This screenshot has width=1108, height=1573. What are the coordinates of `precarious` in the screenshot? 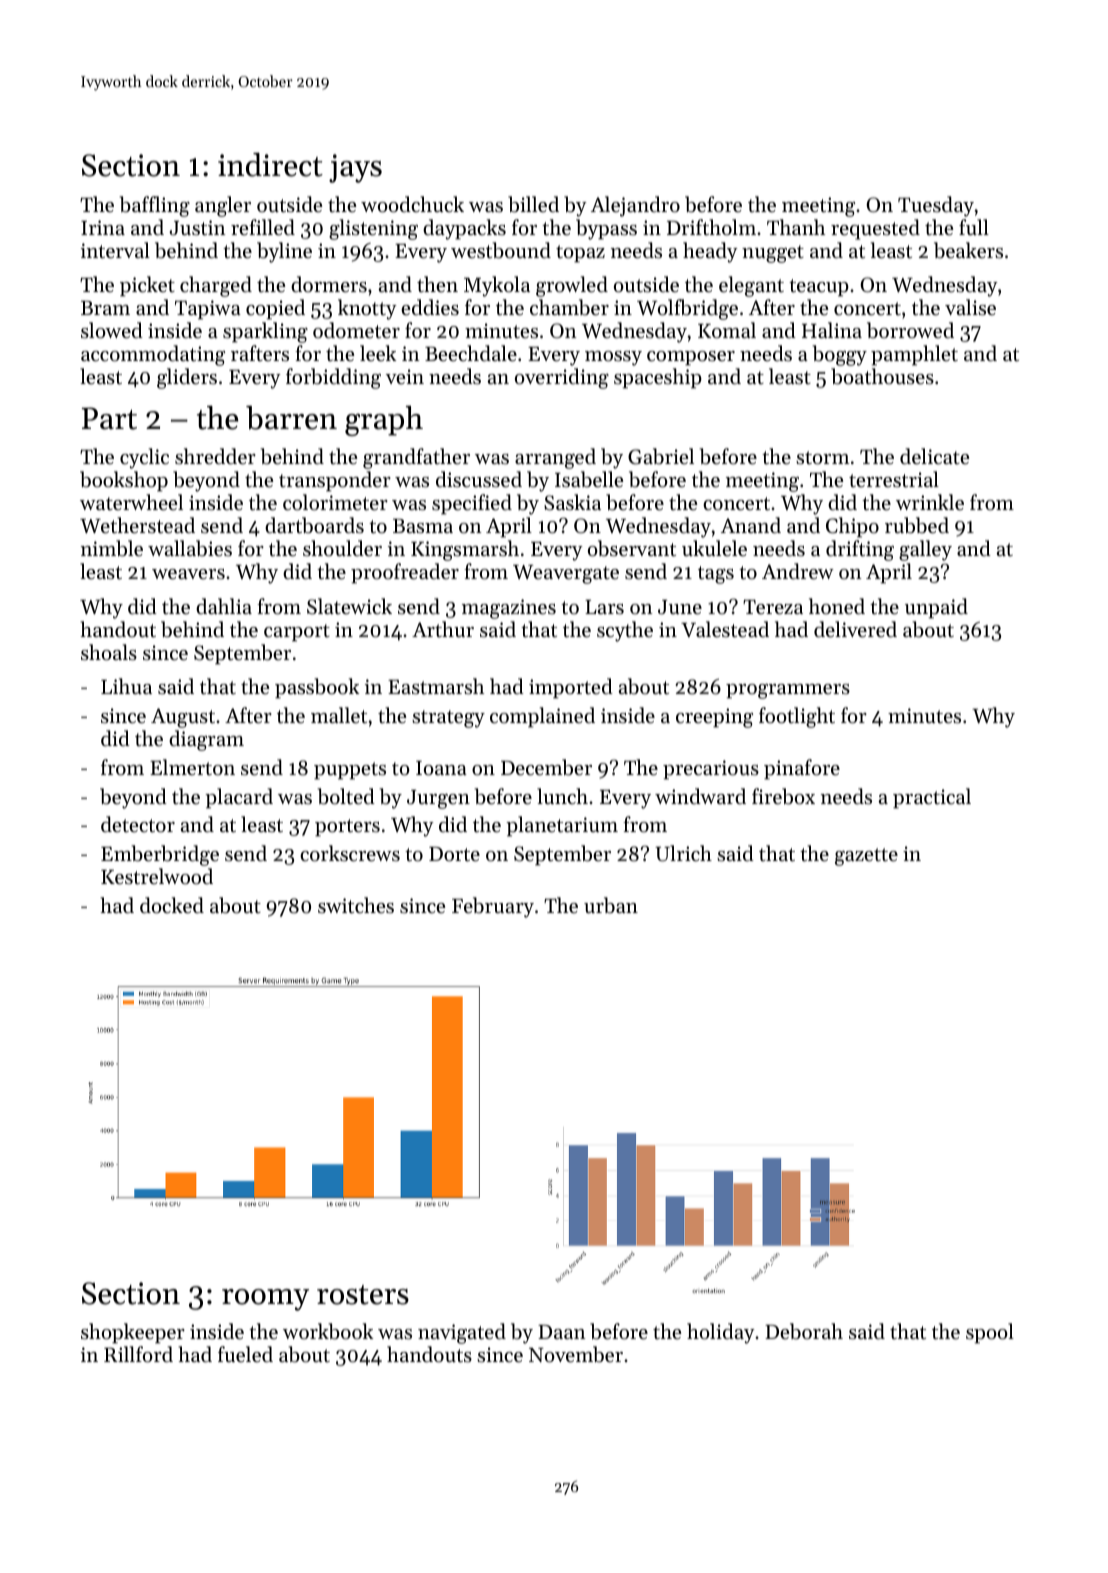 It's located at (711, 770).
